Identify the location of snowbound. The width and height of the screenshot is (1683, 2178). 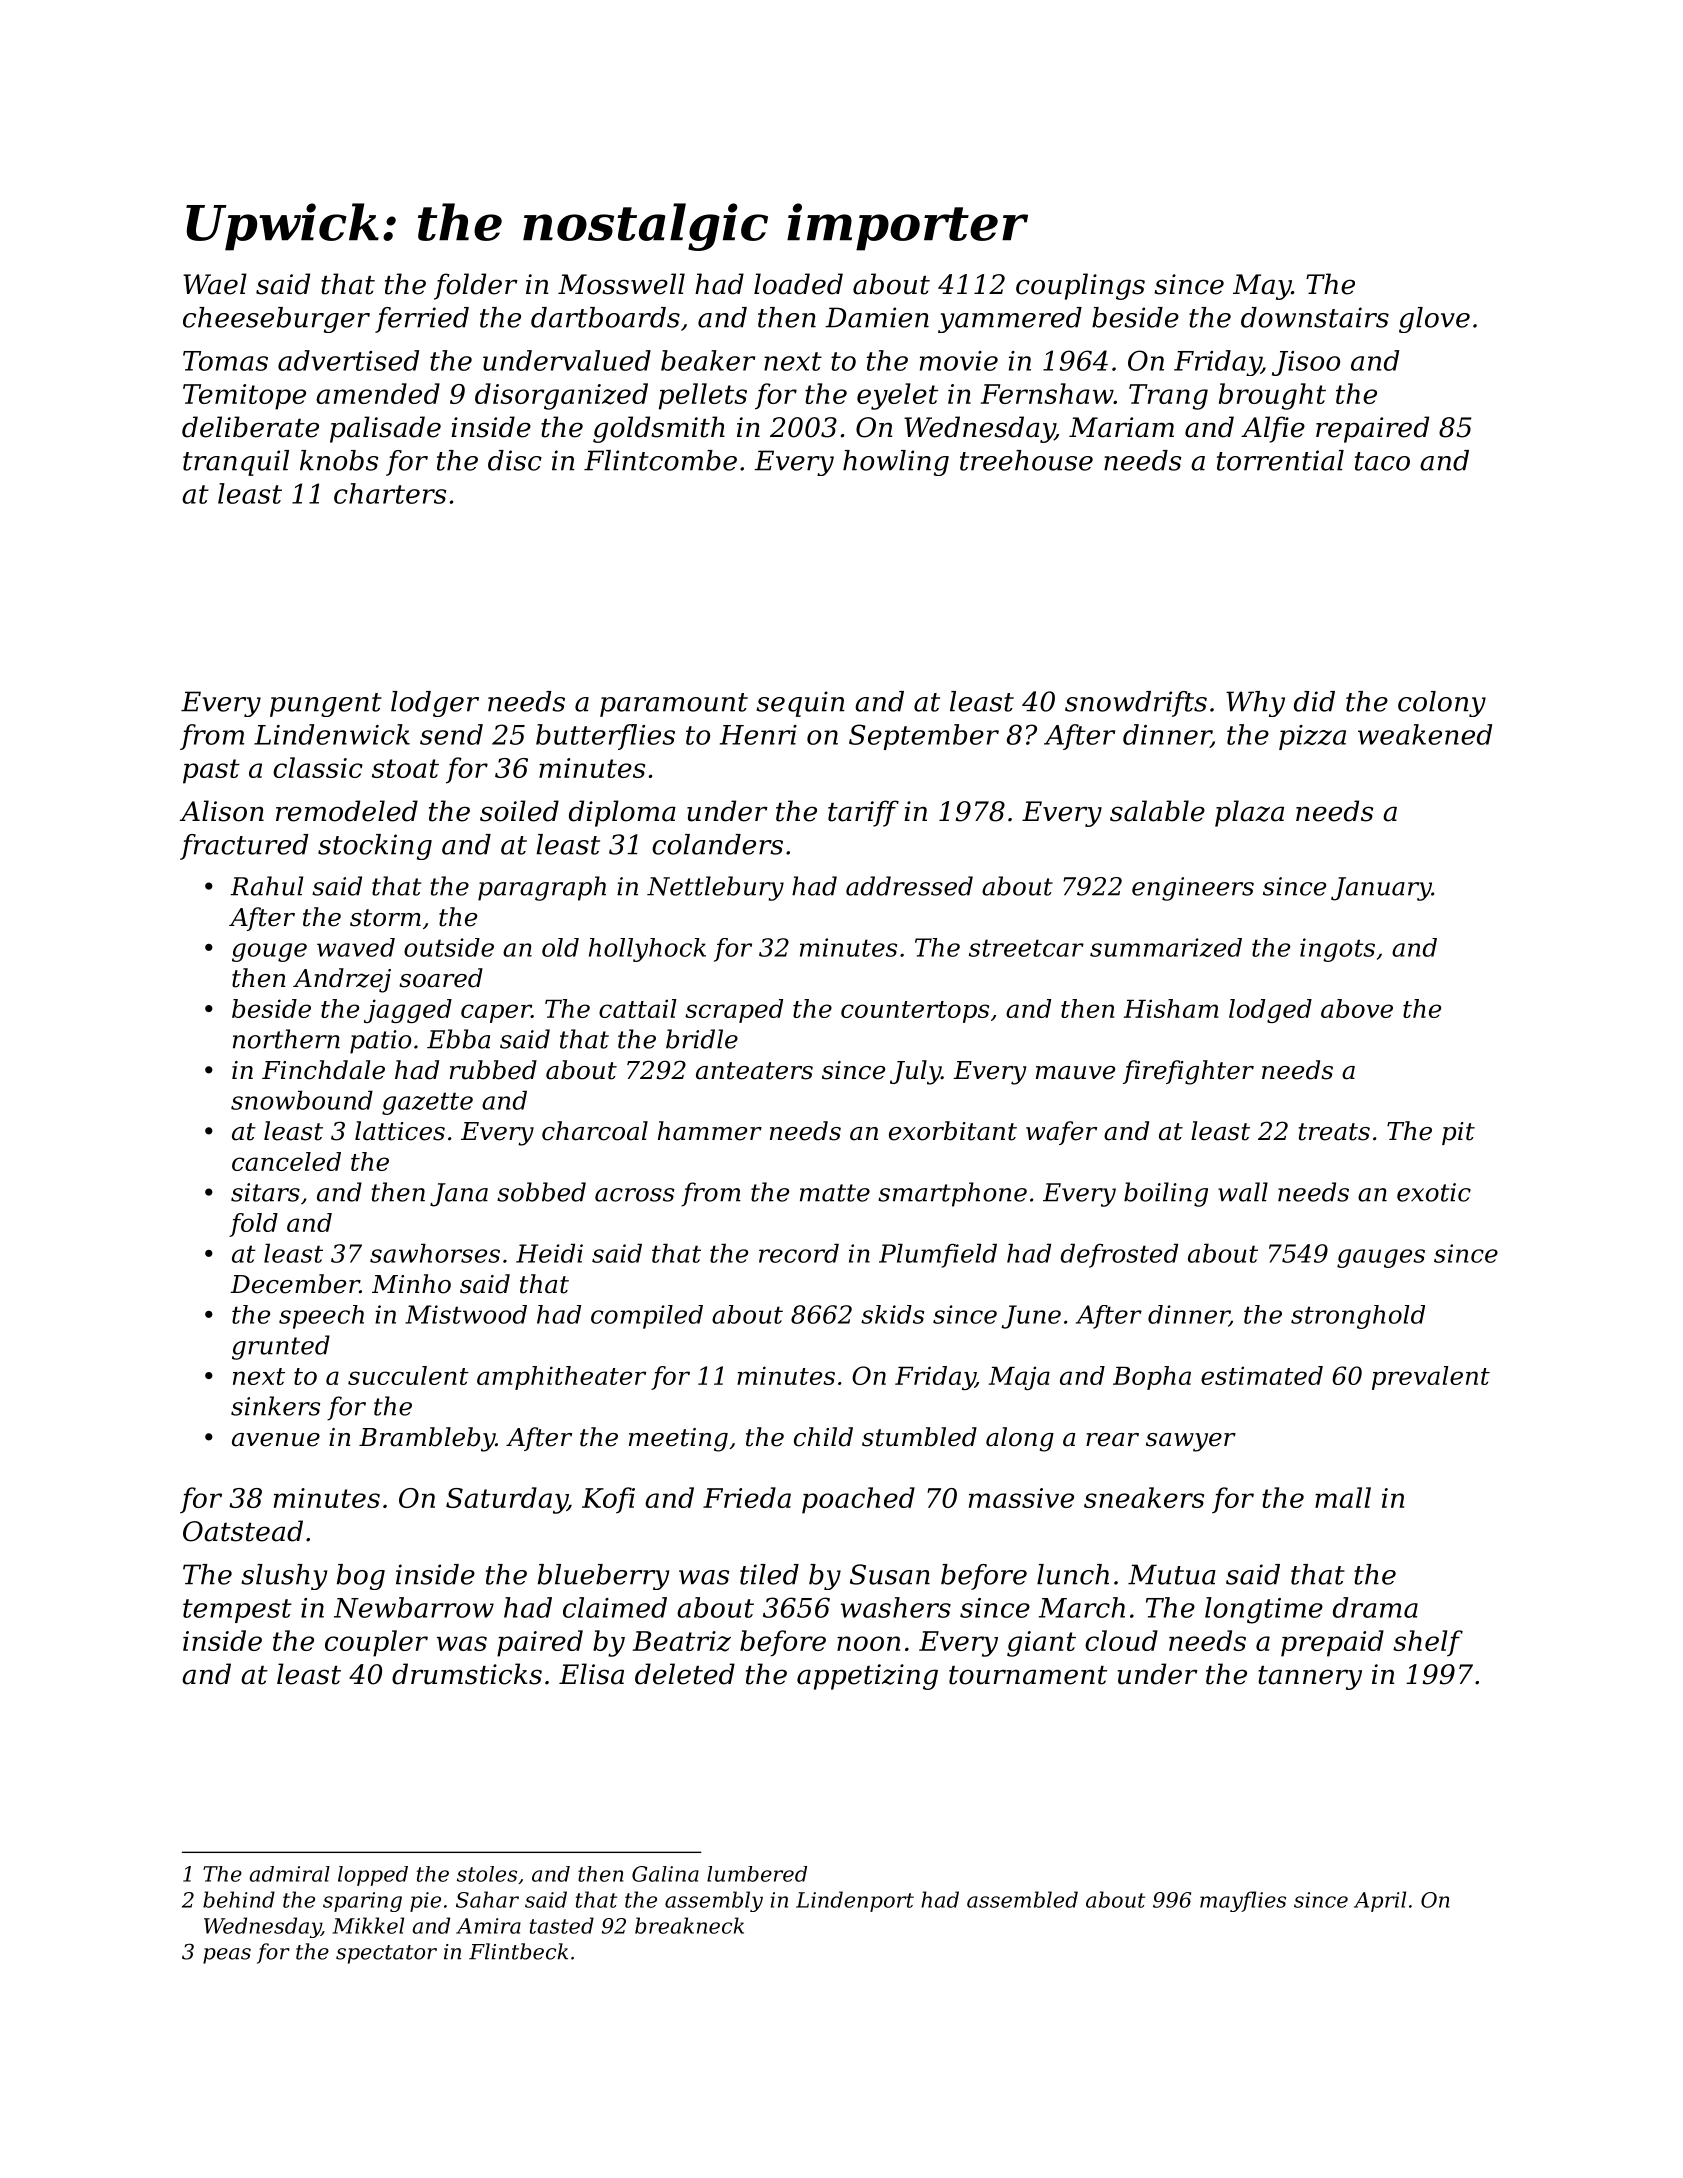
(302, 1100).
